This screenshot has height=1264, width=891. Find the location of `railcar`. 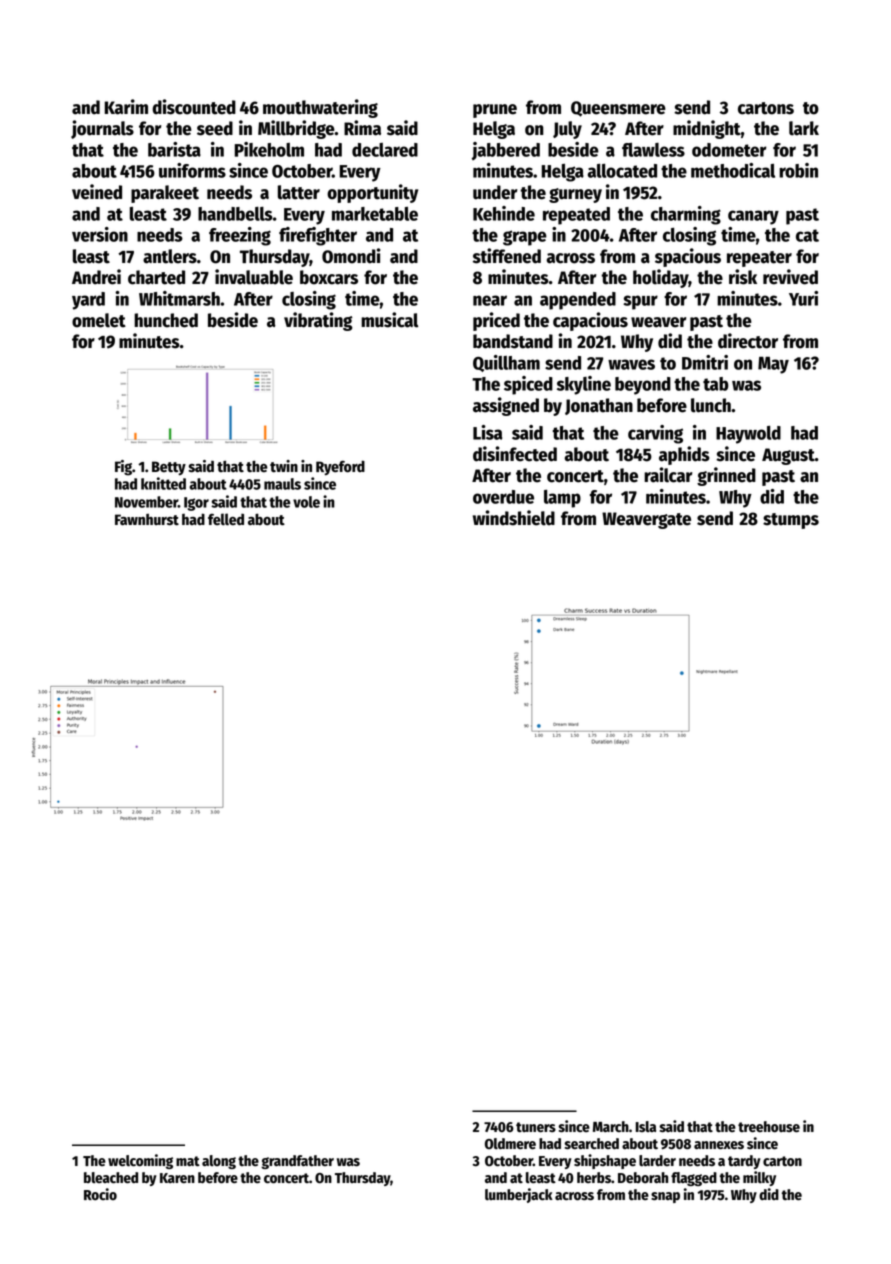

railcar is located at coordinates (668, 475).
